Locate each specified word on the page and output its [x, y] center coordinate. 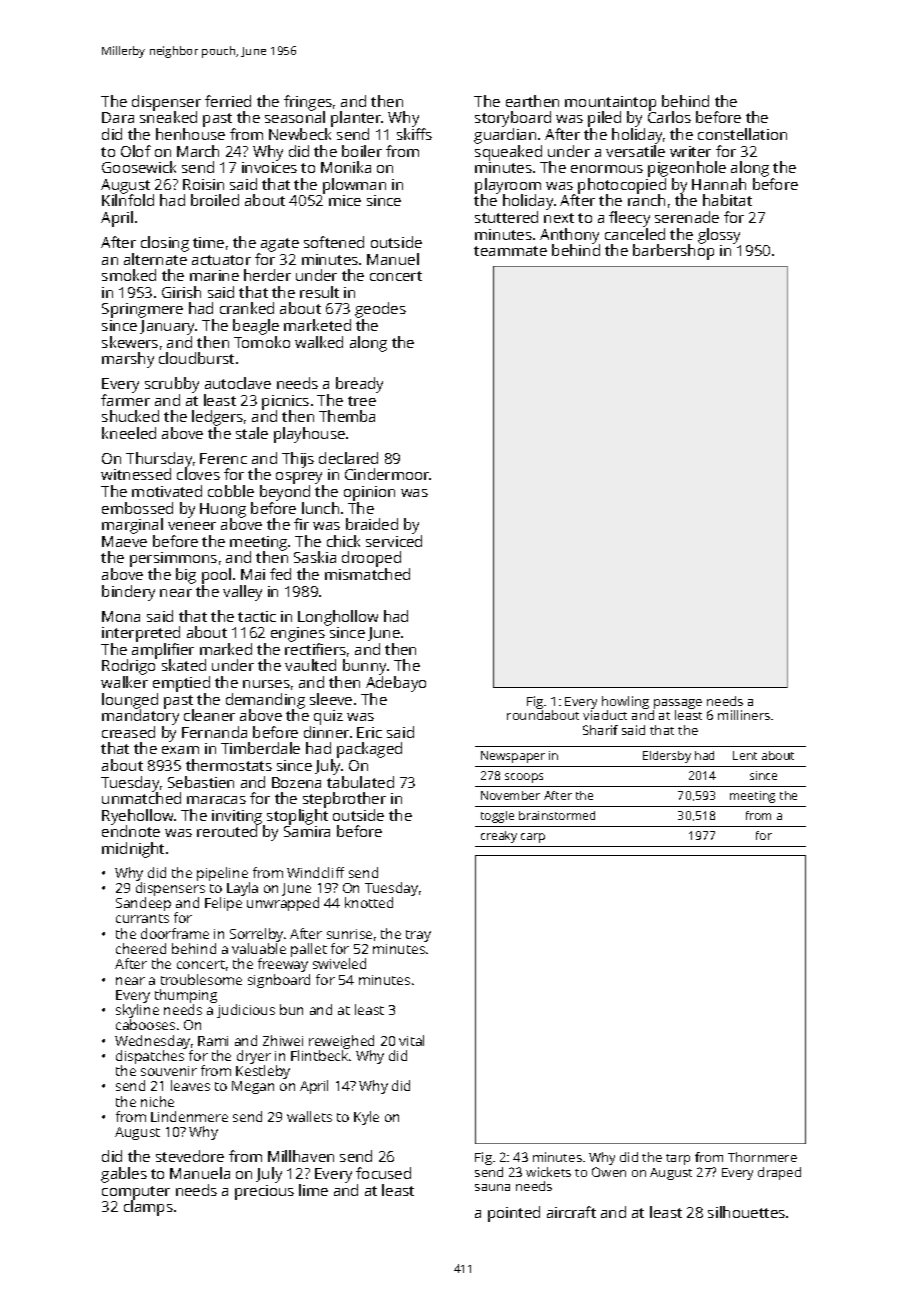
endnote [131, 831]
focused [383, 1173]
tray [418, 936]
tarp [678, 1159]
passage [678, 704]
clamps [148, 1208]
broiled [215, 200]
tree [362, 401]
